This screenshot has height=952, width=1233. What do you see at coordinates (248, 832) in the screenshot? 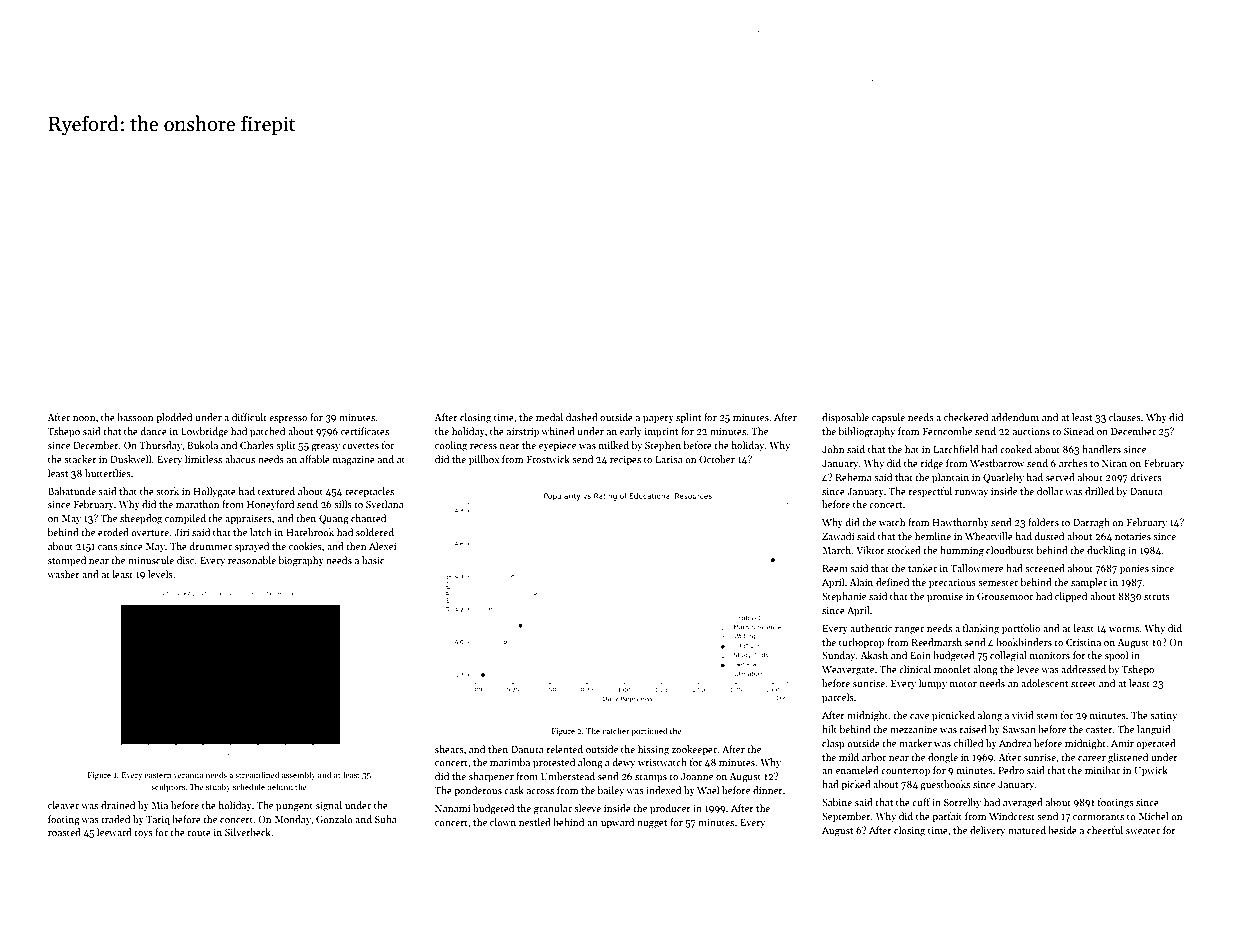
I see `Silverbeck` at bounding box center [248, 832].
